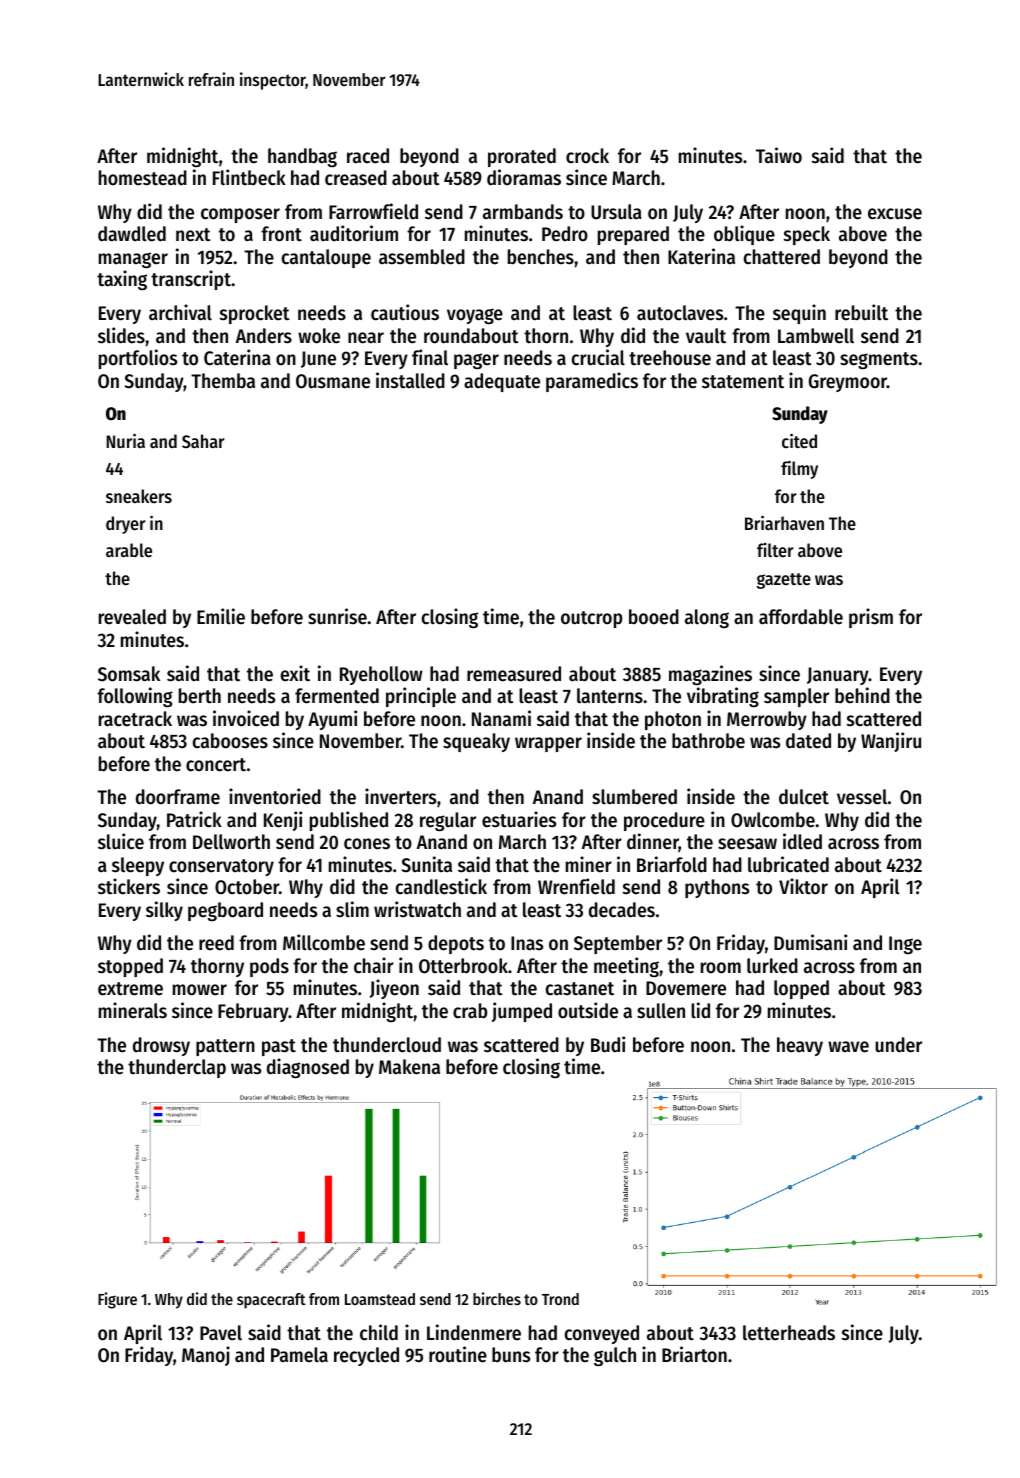 This page has height=1478, width=1020. I want to click on crucial, so click(598, 357).
